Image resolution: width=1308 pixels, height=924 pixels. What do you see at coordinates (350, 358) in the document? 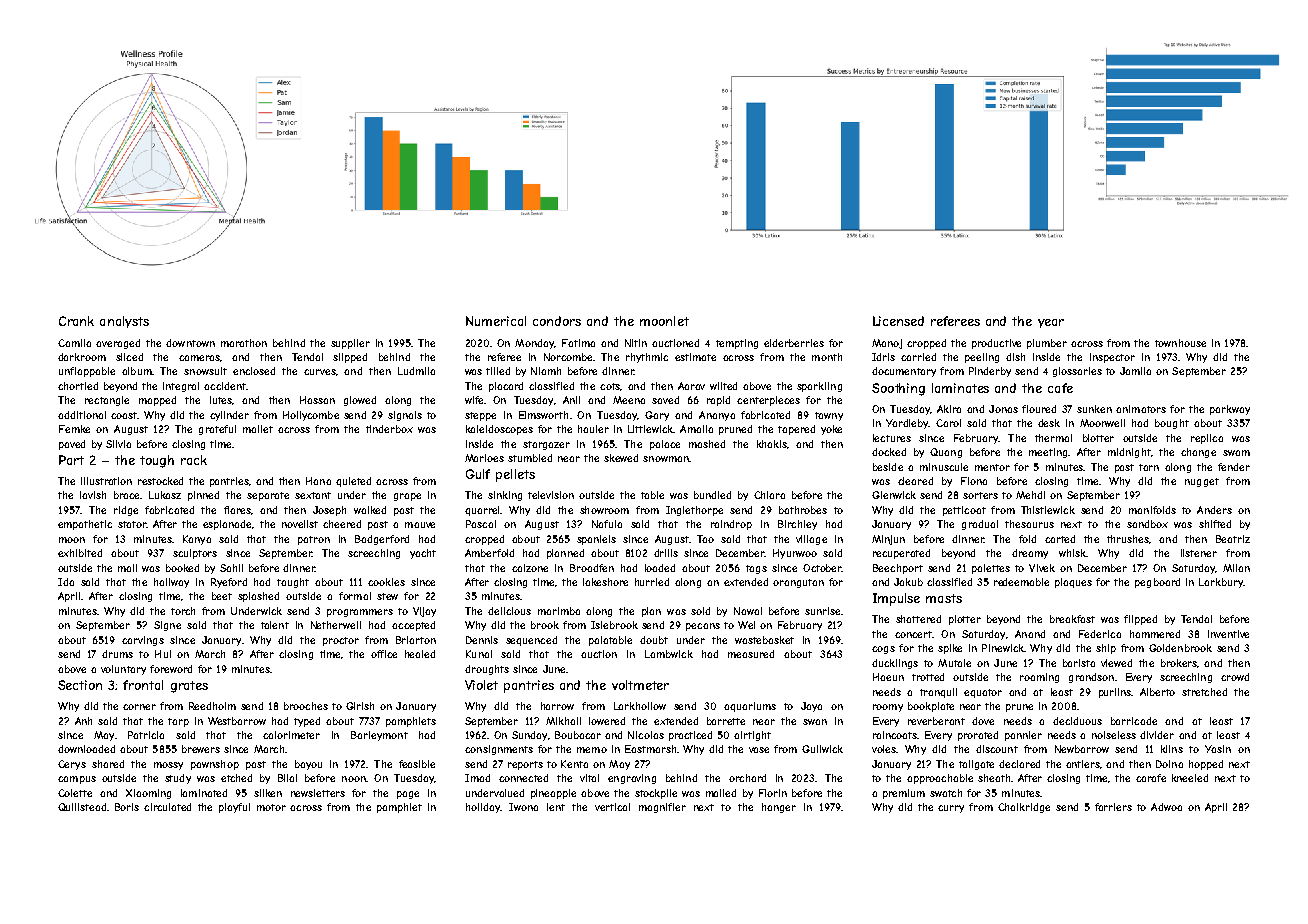
I see `slipped` at bounding box center [350, 358].
